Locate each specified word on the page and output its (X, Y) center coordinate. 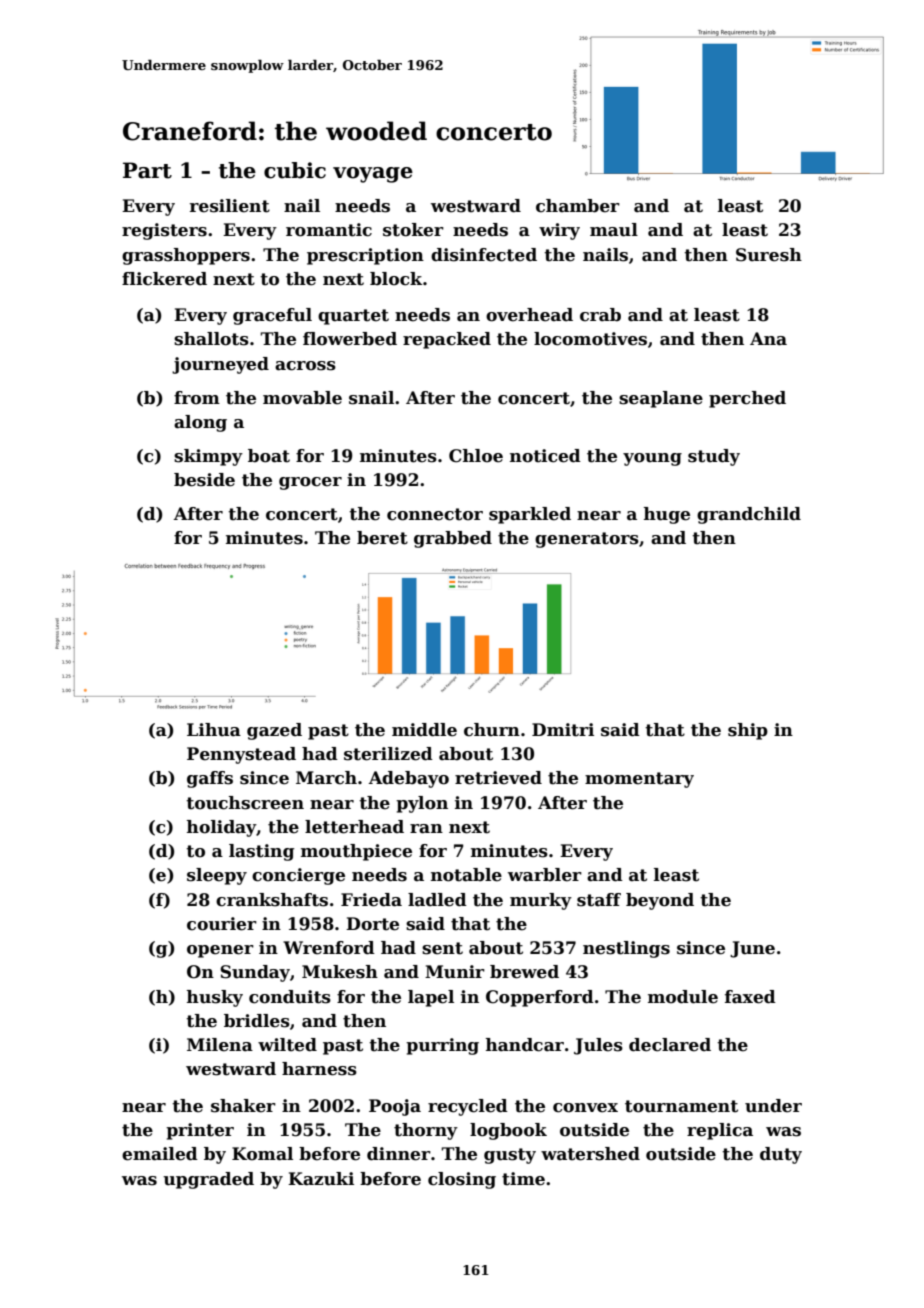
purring (442, 1046)
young (652, 459)
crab (600, 315)
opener (220, 951)
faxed (750, 997)
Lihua (214, 730)
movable (302, 398)
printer (200, 1131)
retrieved (498, 778)
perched (747, 399)
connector (435, 514)
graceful (272, 316)
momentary (639, 780)
